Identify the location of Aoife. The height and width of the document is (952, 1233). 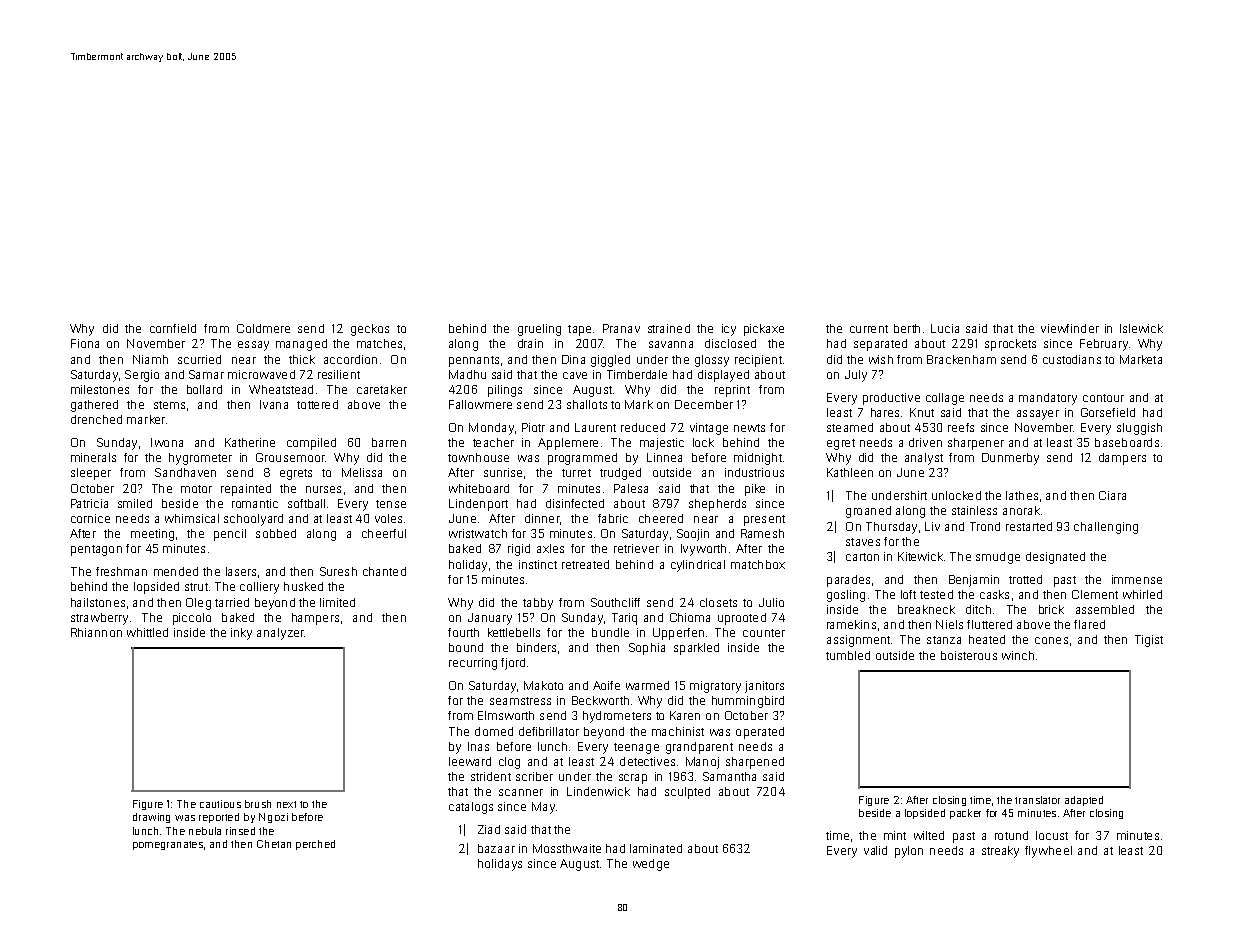
(606, 685).
